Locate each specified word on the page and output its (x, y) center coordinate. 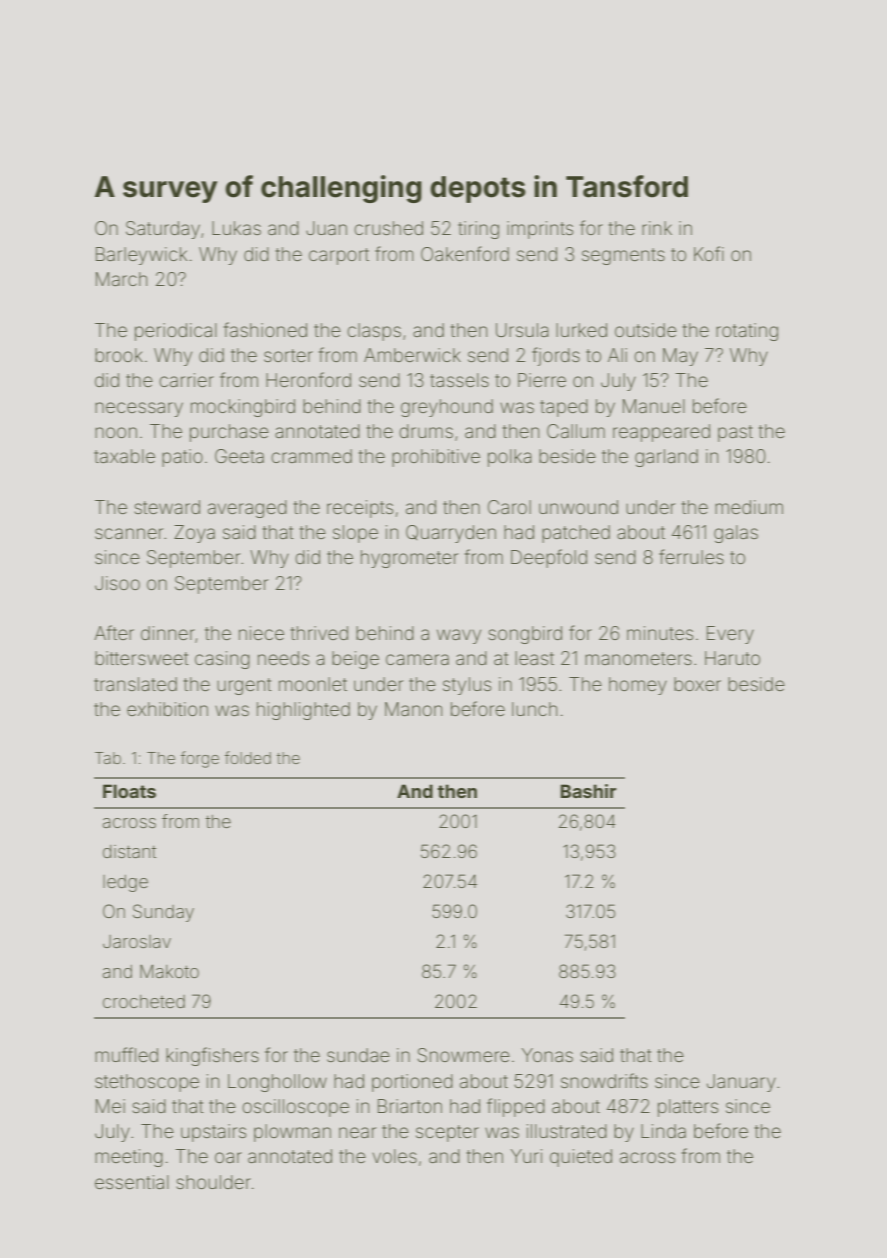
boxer (697, 684)
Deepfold (549, 558)
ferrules (691, 556)
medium (749, 507)
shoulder (214, 1182)
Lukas (236, 228)
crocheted (144, 1001)
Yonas (547, 1055)
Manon (413, 709)
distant (129, 851)
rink (657, 228)
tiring (478, 230)
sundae (358, 1055)
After (114, 632)
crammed (311, 456)
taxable (124, 456)
